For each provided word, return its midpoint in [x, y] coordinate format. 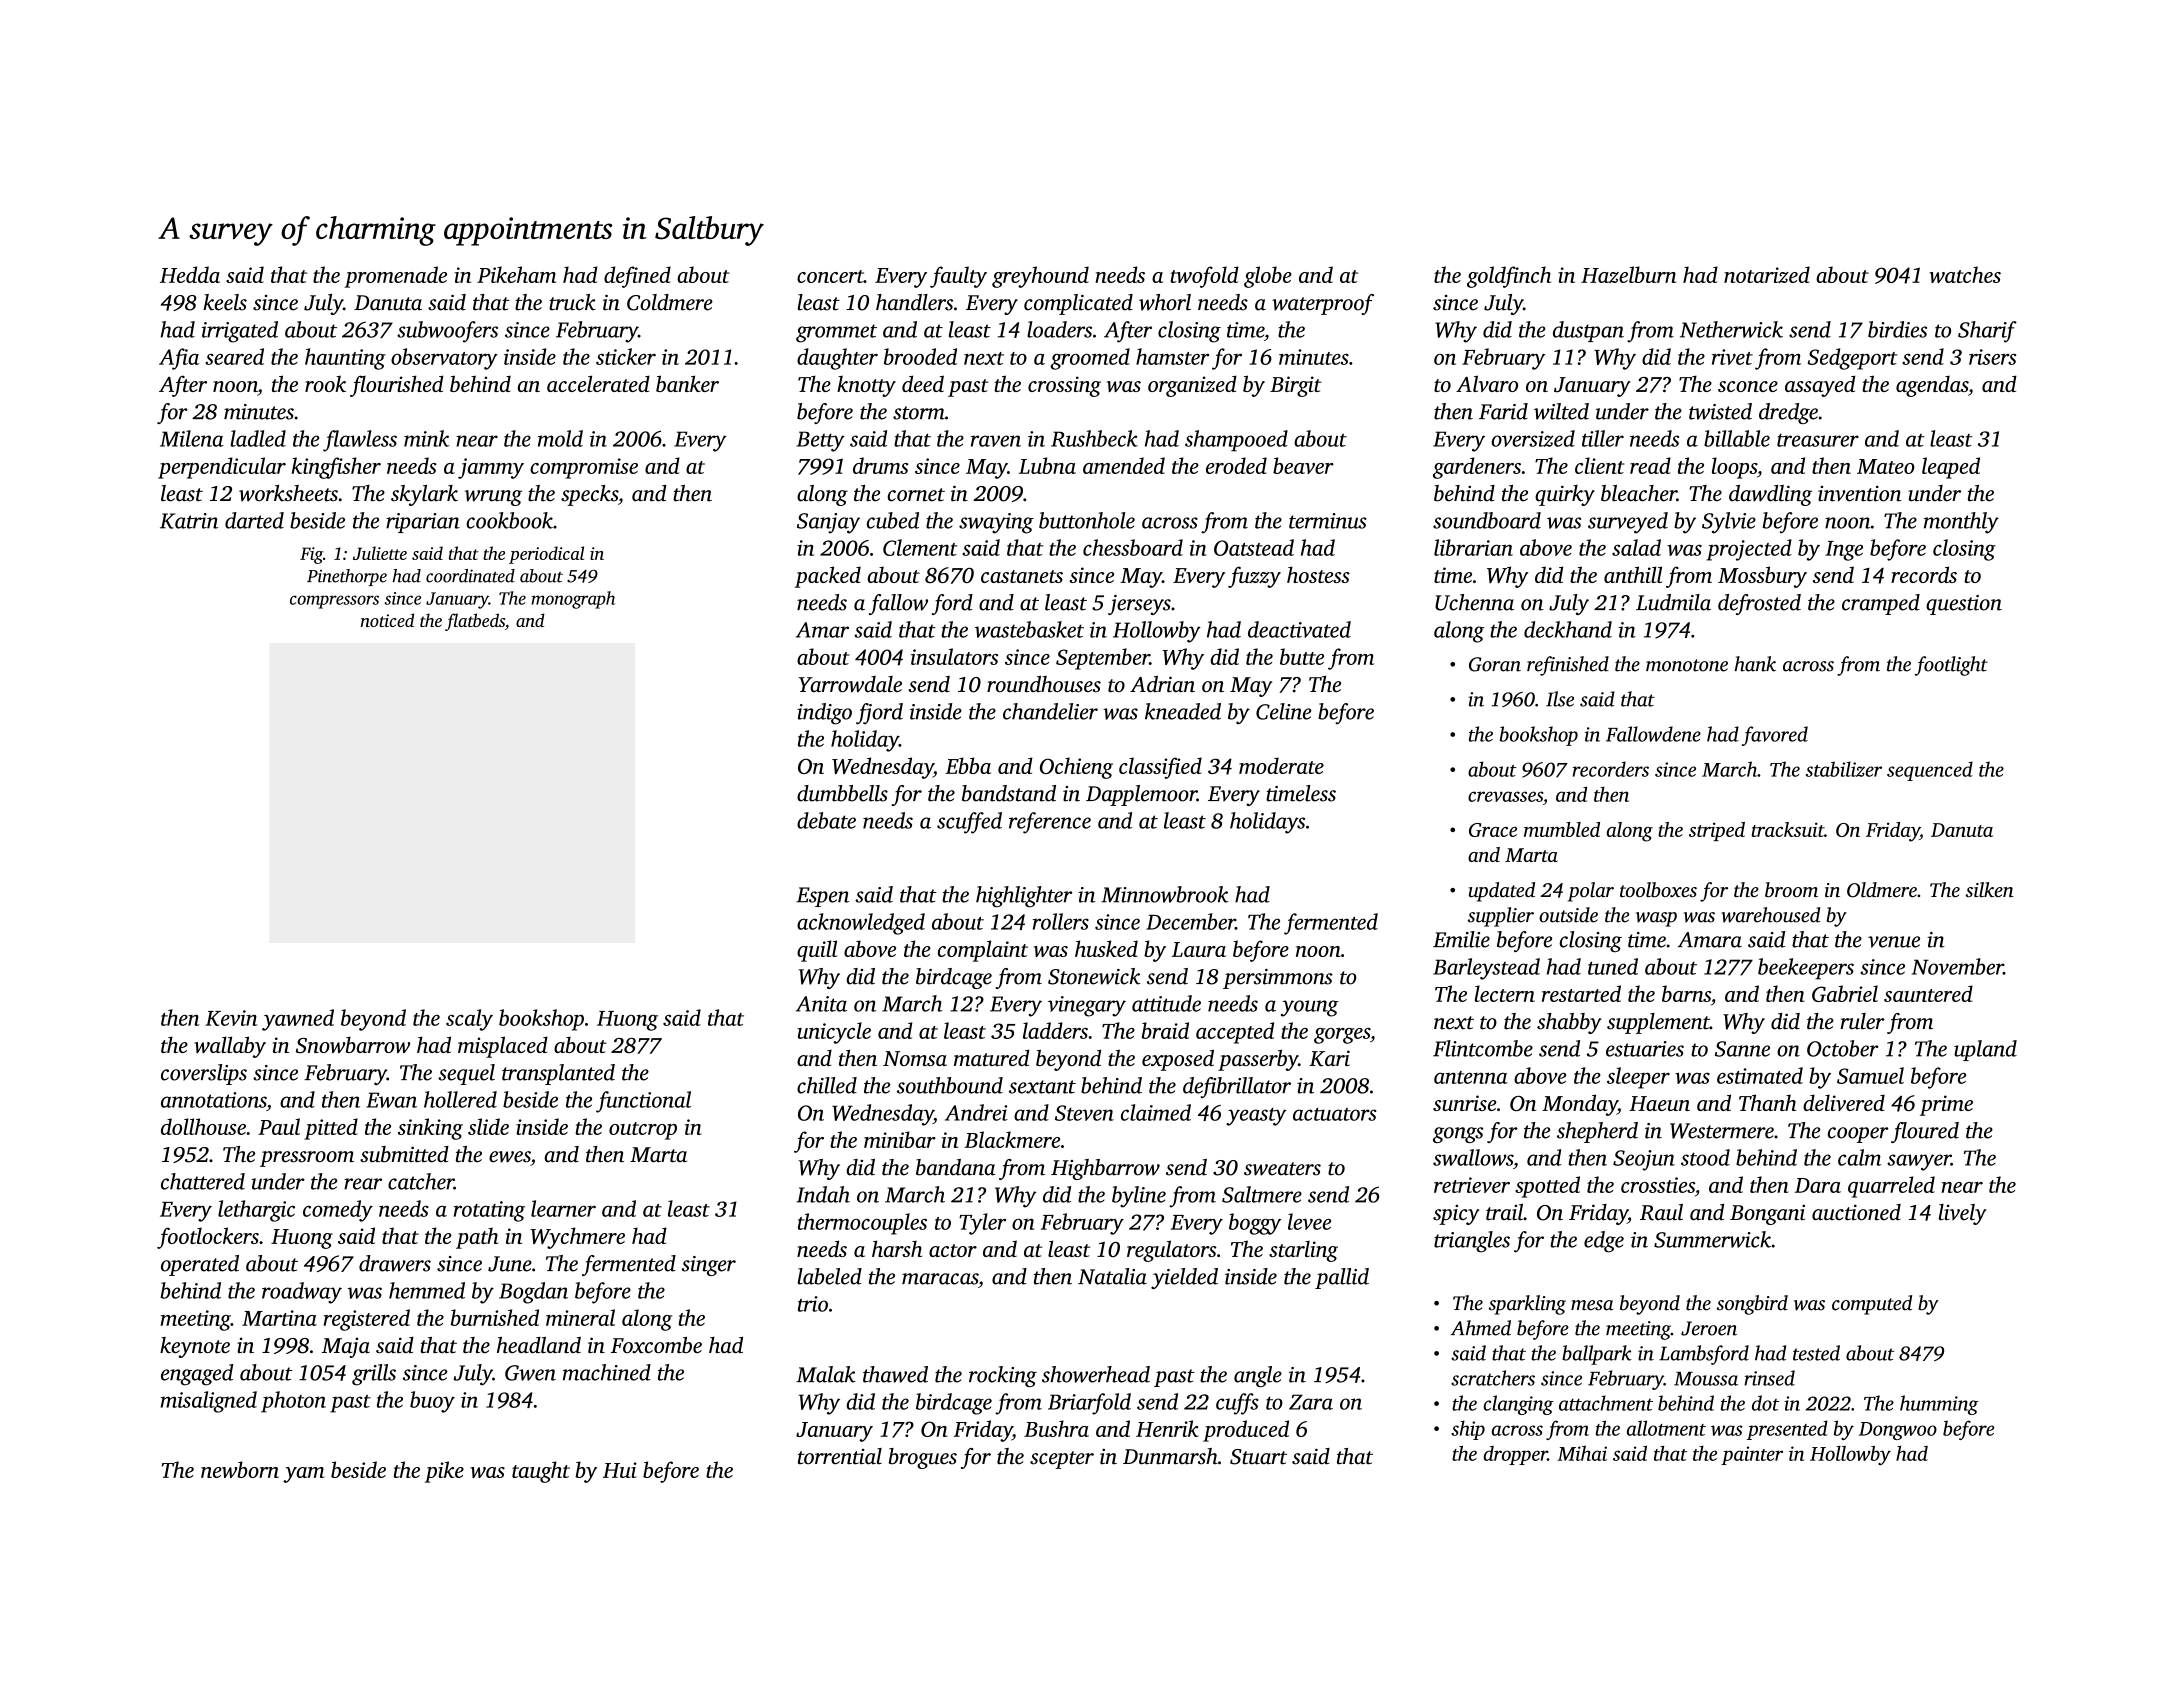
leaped [1951, 468]
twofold [1205, 277]
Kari [1329, 1058]
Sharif [1987, 332]
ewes [510, 1157]
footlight [1951, 666]
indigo [824, 714]
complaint [983, 951]
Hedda [190, 274]
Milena [192, 438]
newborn [240, 1469]
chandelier [1050, 711]
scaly [469, 1020]
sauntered [1928, 993]
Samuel [1870, 1075]
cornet [916, 495]
